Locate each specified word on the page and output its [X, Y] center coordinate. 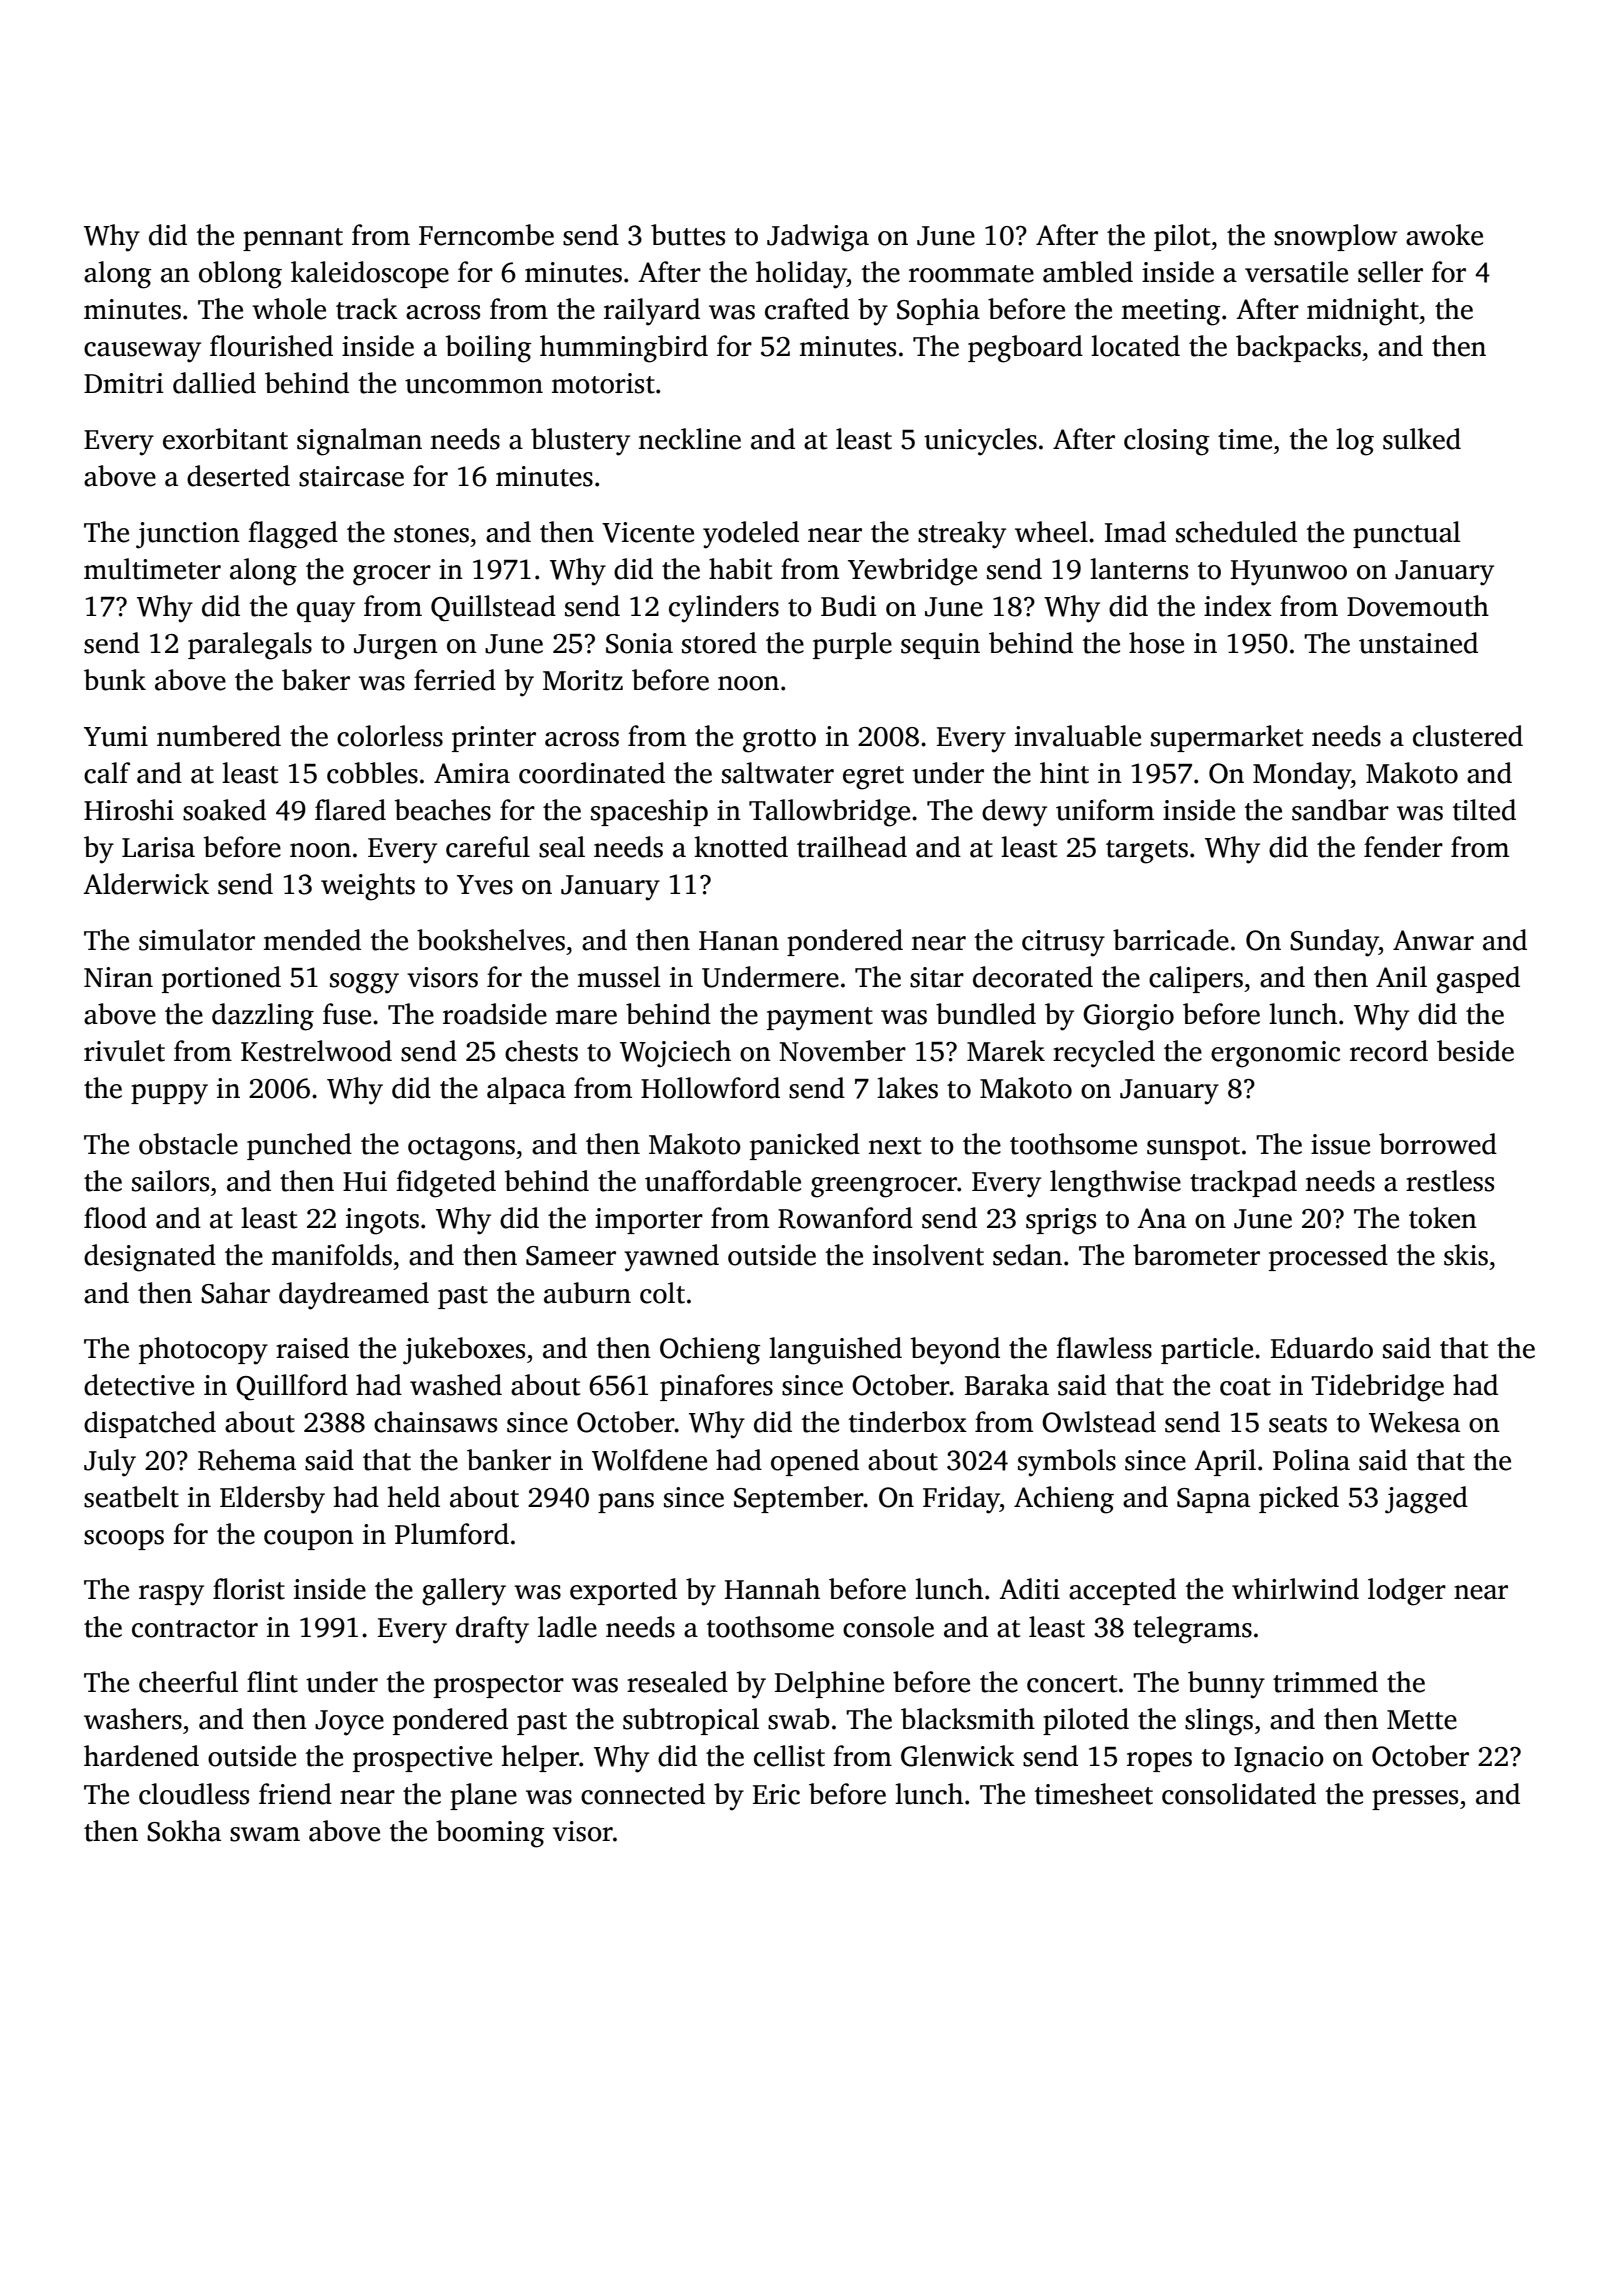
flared [350, 810]
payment [820, 1019]
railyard [652, 312]
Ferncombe [486, 235]
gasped [1478, 980]
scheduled [1236, 532]
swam [265, 1834]
